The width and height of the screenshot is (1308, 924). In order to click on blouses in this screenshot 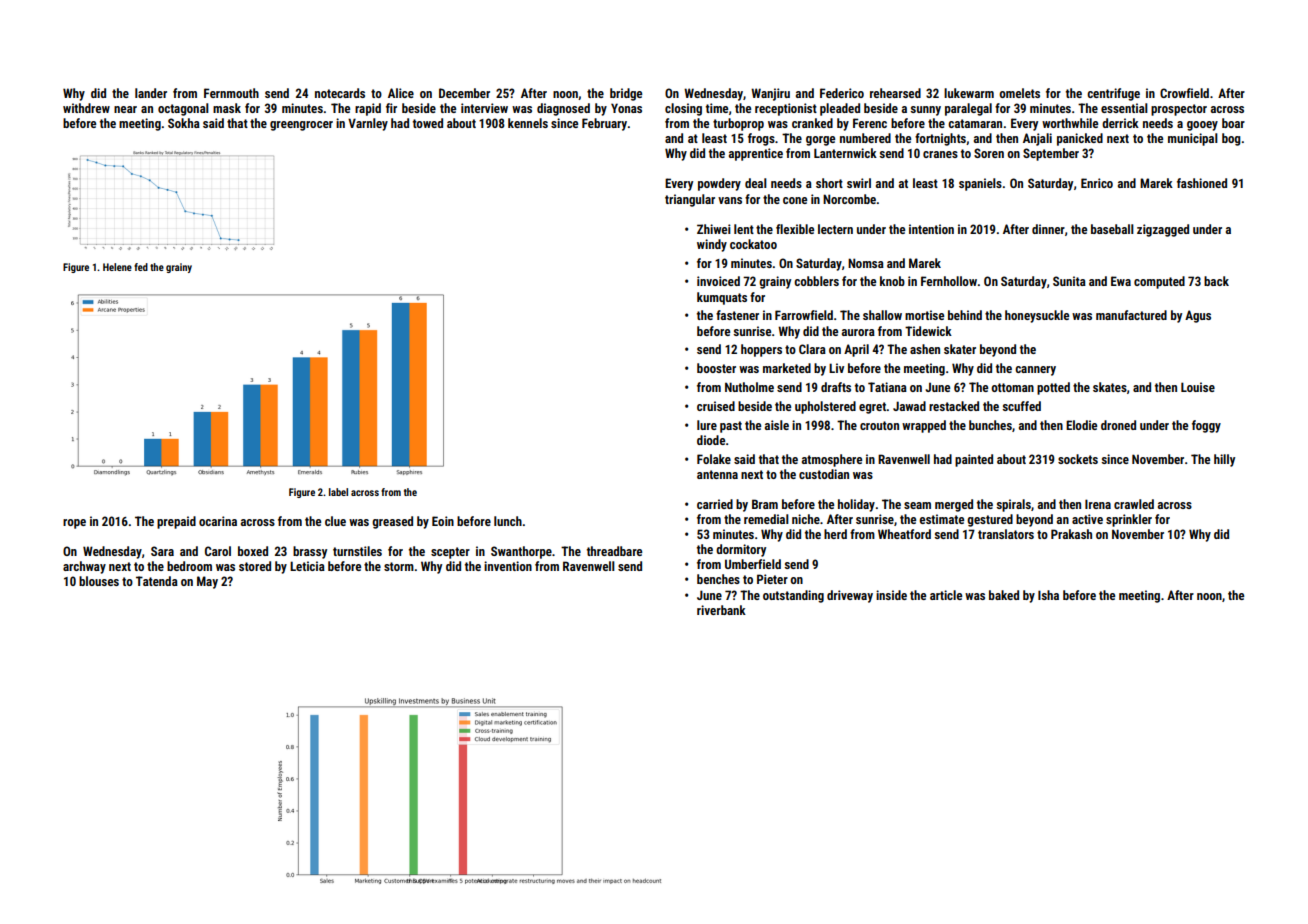, I will do `click(99, 581)`.
